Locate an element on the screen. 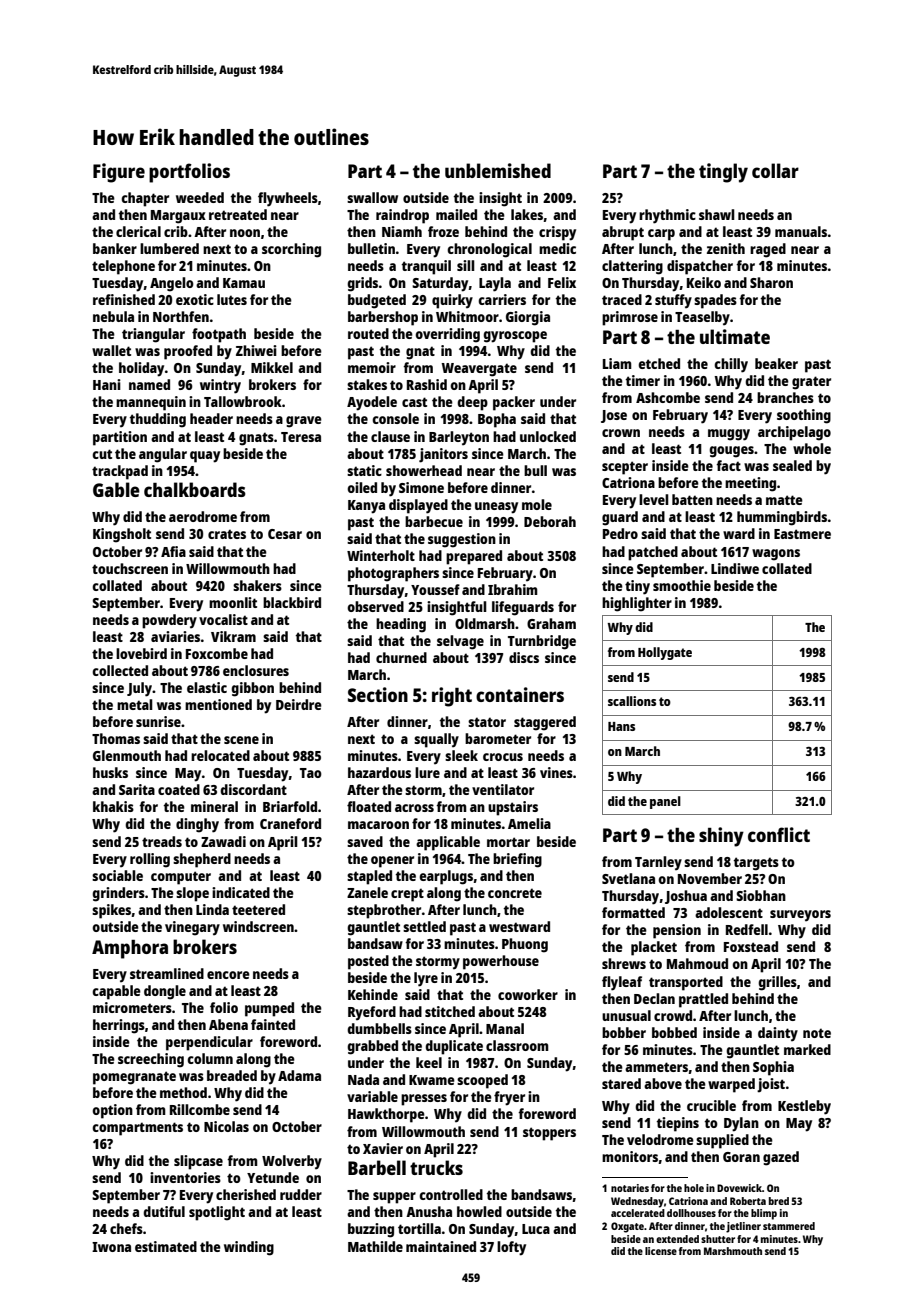 This screenshot has height=1308, width=924. Abena is located at coordinates (228, 1024).
